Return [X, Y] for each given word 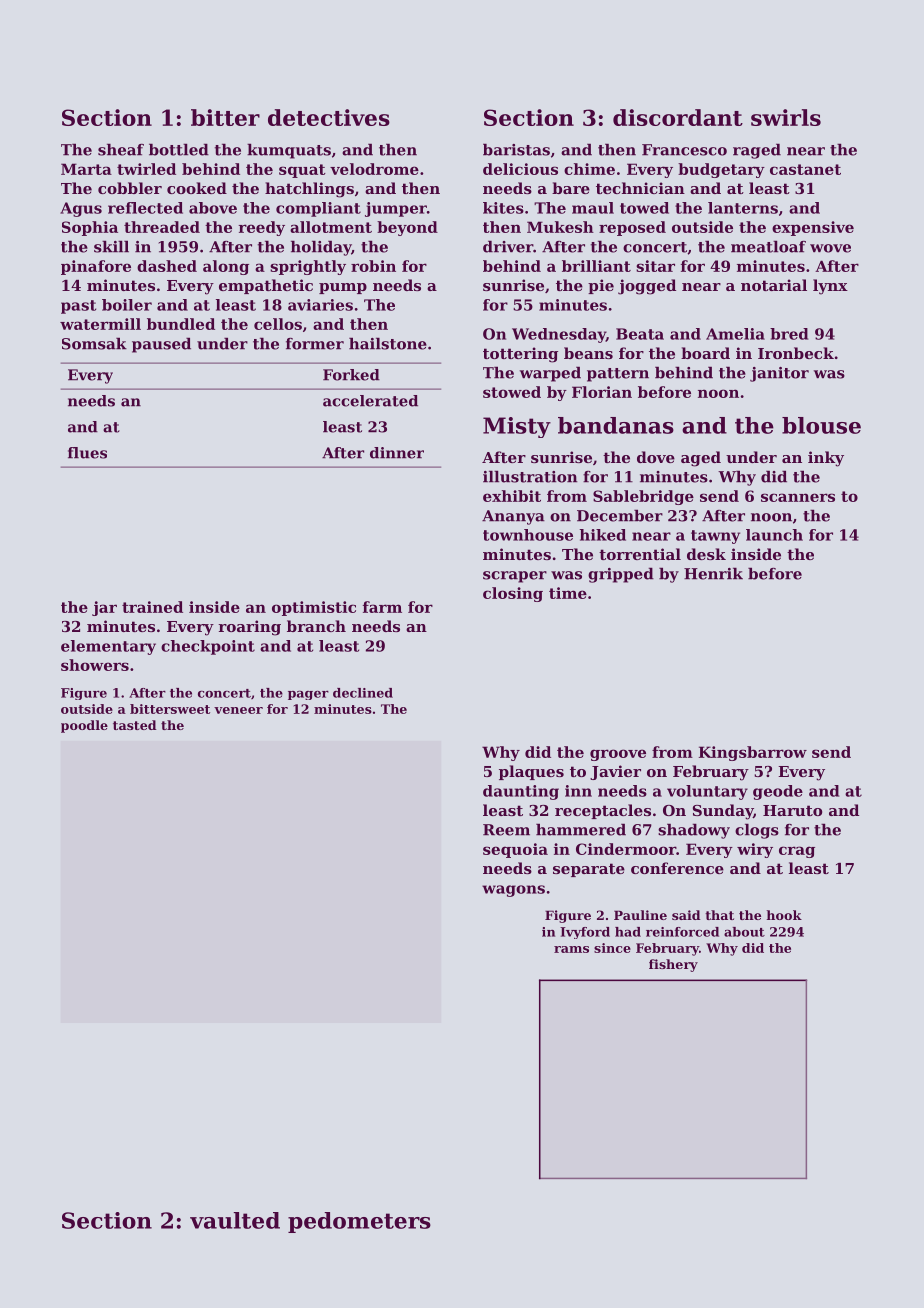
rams [571, 949]
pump [343, 288]
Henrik [713, 573]
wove [830, 248]
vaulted [235, 1220]
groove [618, 755]
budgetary [721, 170]
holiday [321, 248]
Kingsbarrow [753, 753]
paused [161, 345]
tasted [135, 725]
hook [784, 915]
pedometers [359, 1222]
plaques [531, 772]
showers [95, 665]
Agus [81, 209]
